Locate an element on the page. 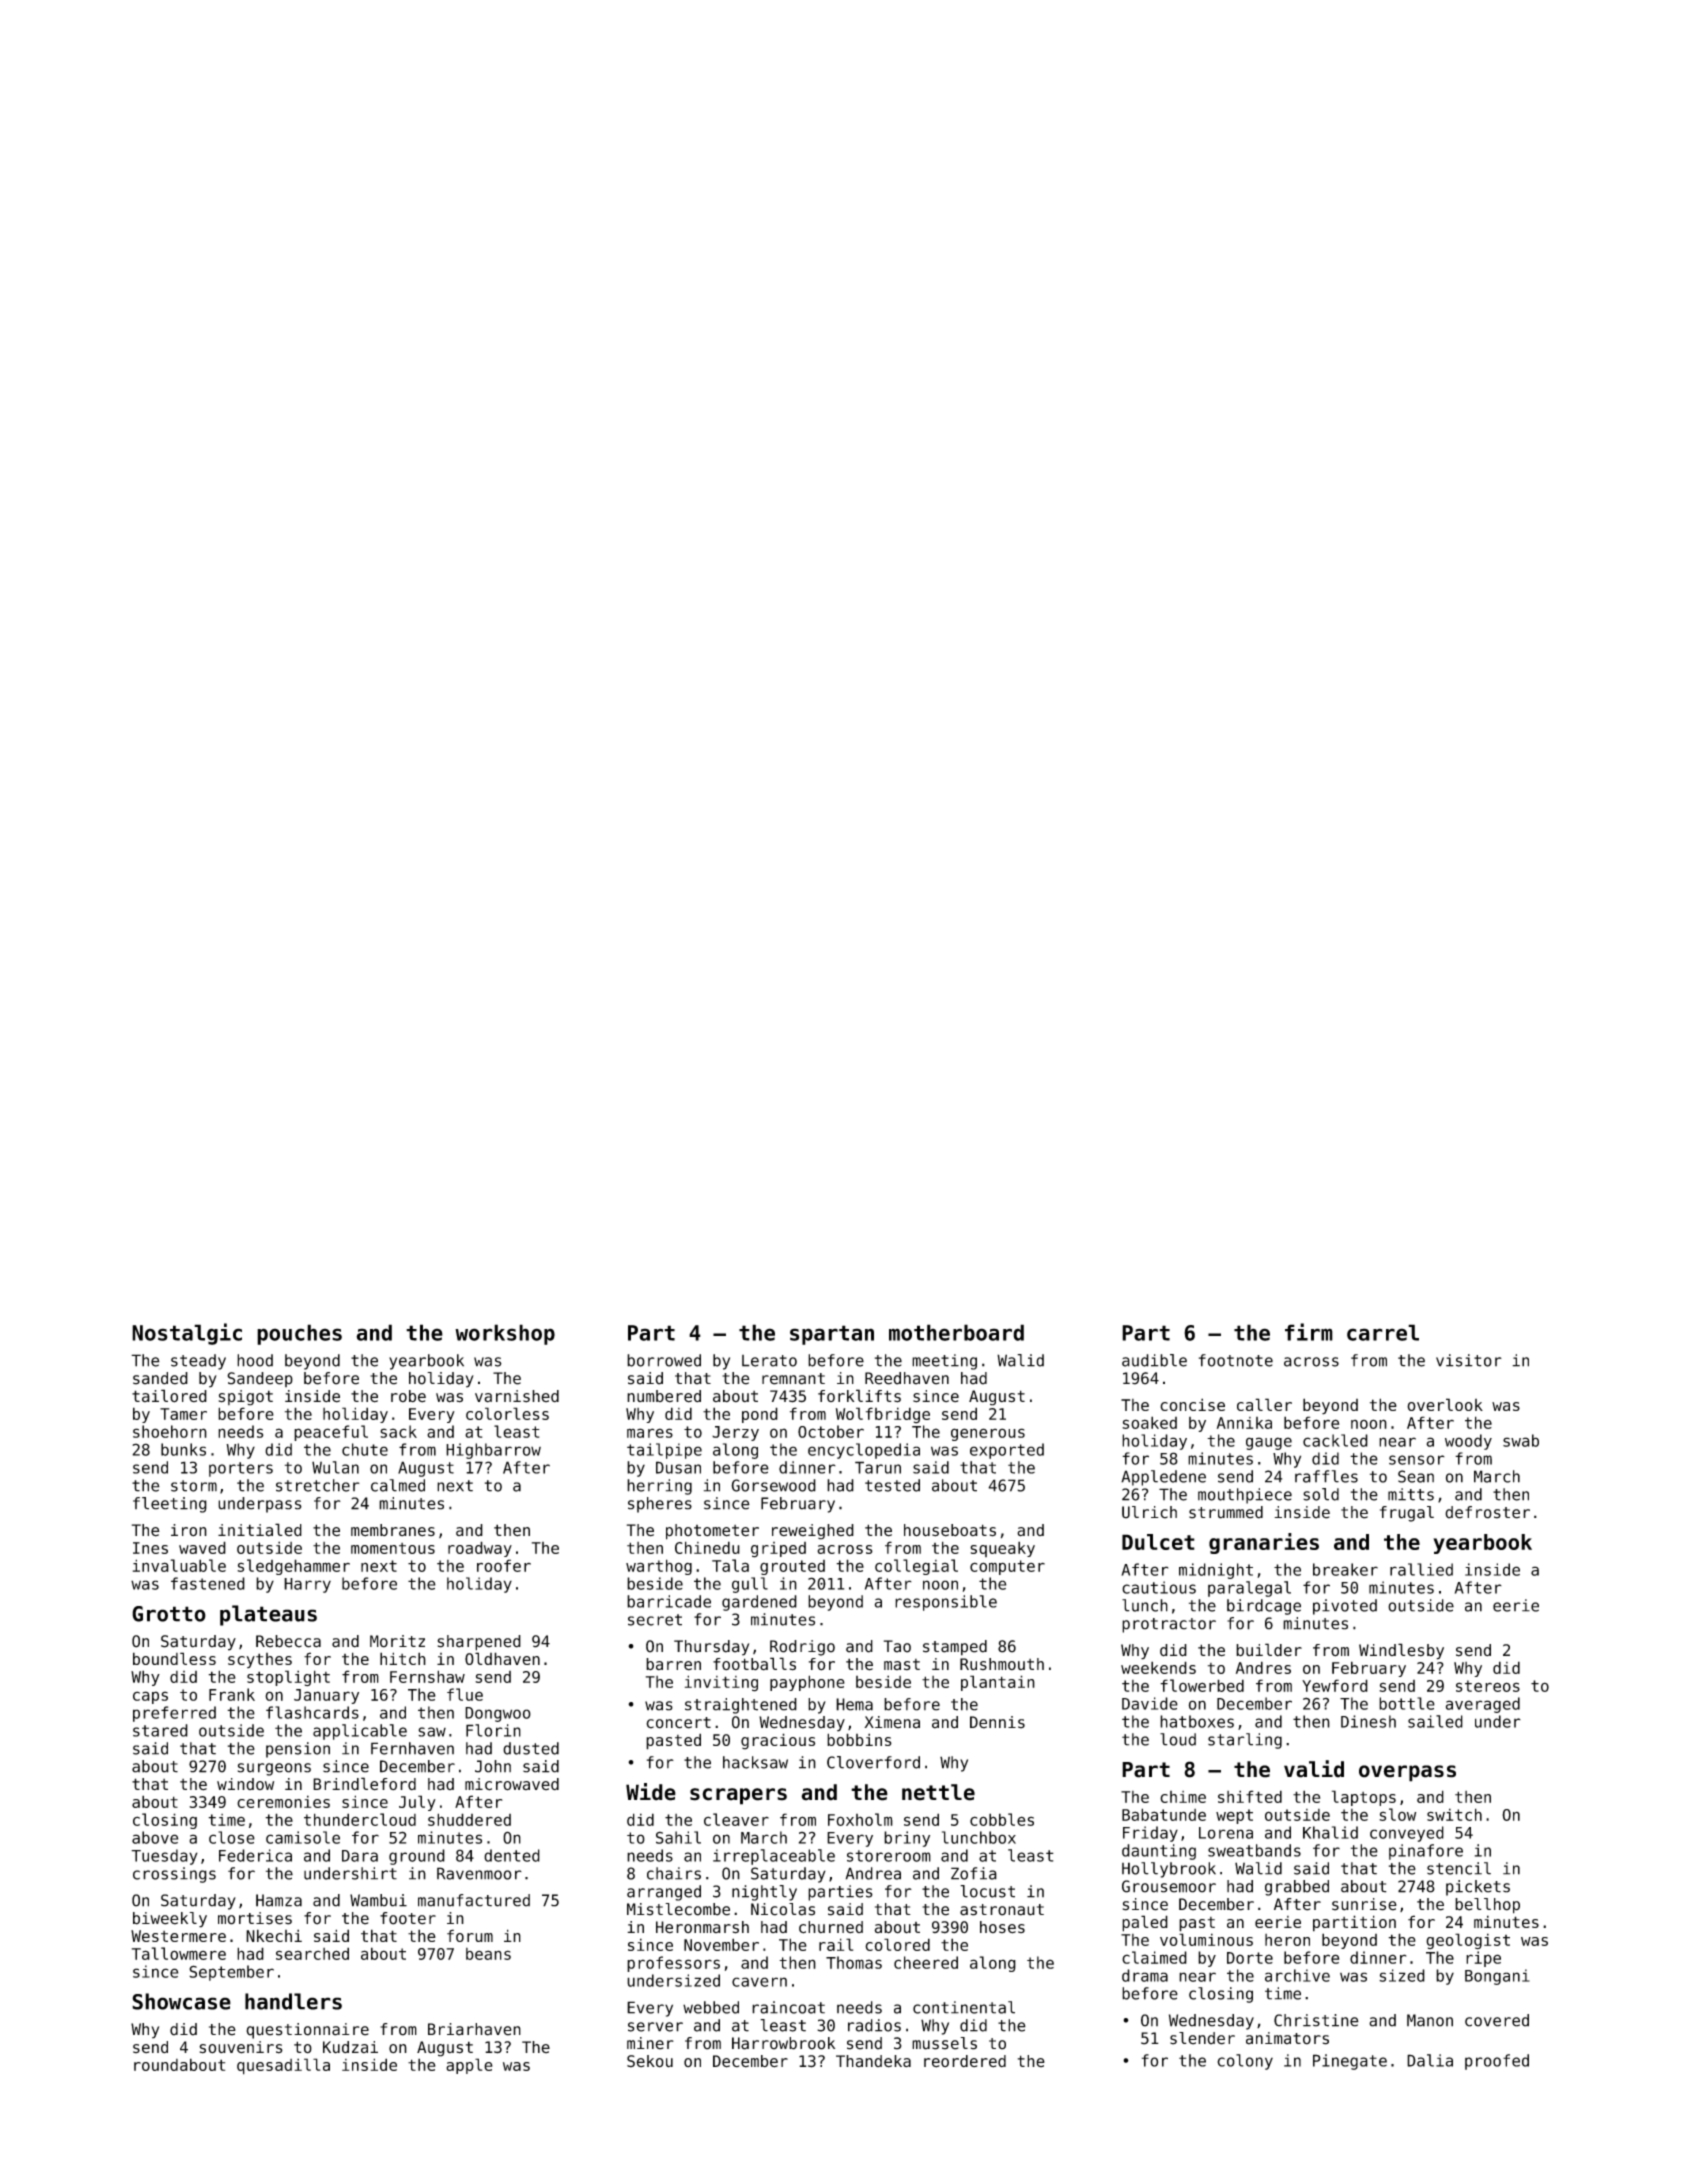 The width and height of the page is (1683, 2178). pouches is located at coordinates (299, 1334).
